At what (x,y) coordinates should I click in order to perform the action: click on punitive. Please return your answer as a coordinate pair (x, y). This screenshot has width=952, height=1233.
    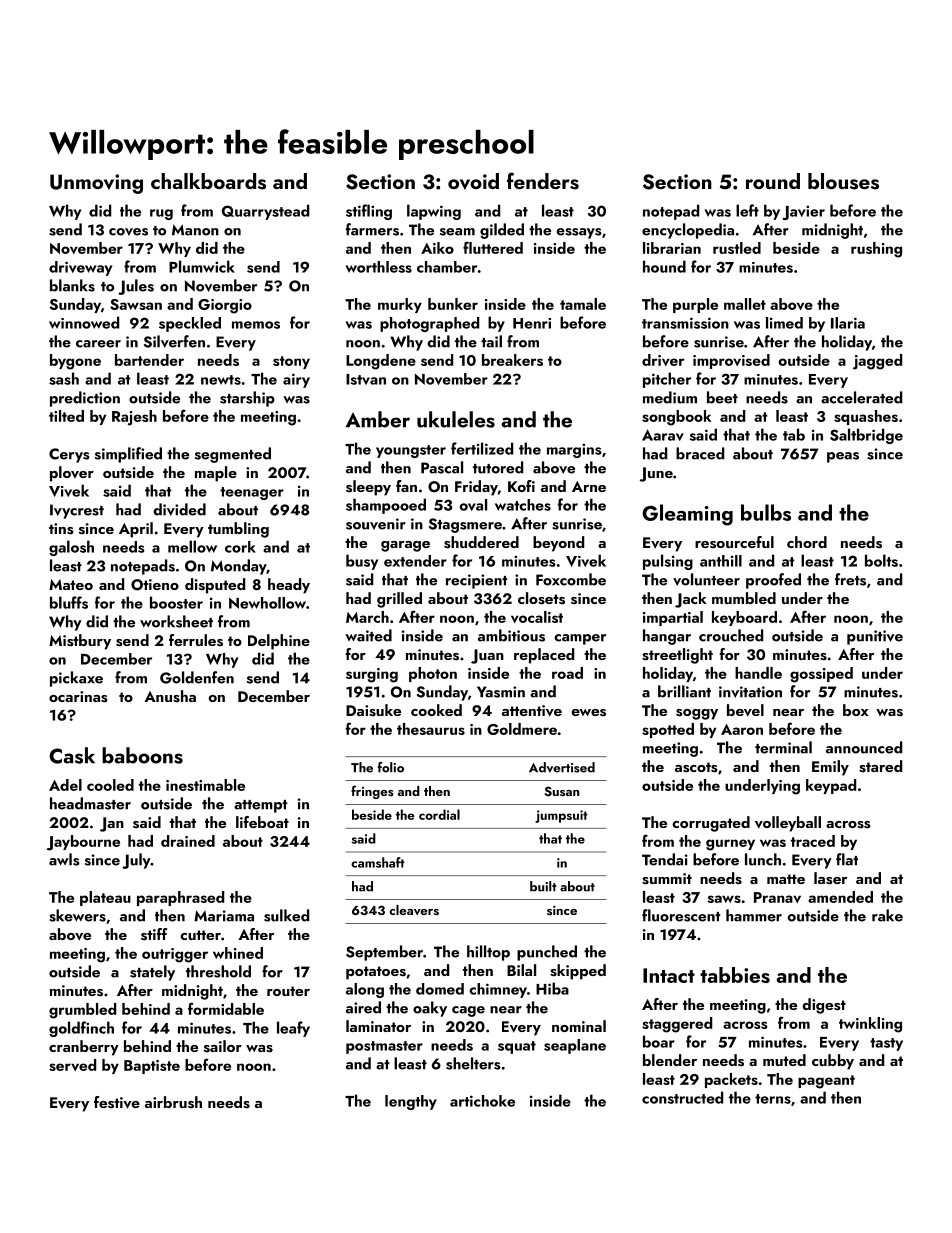
    Looking at the image, I should click on (875, 637).
